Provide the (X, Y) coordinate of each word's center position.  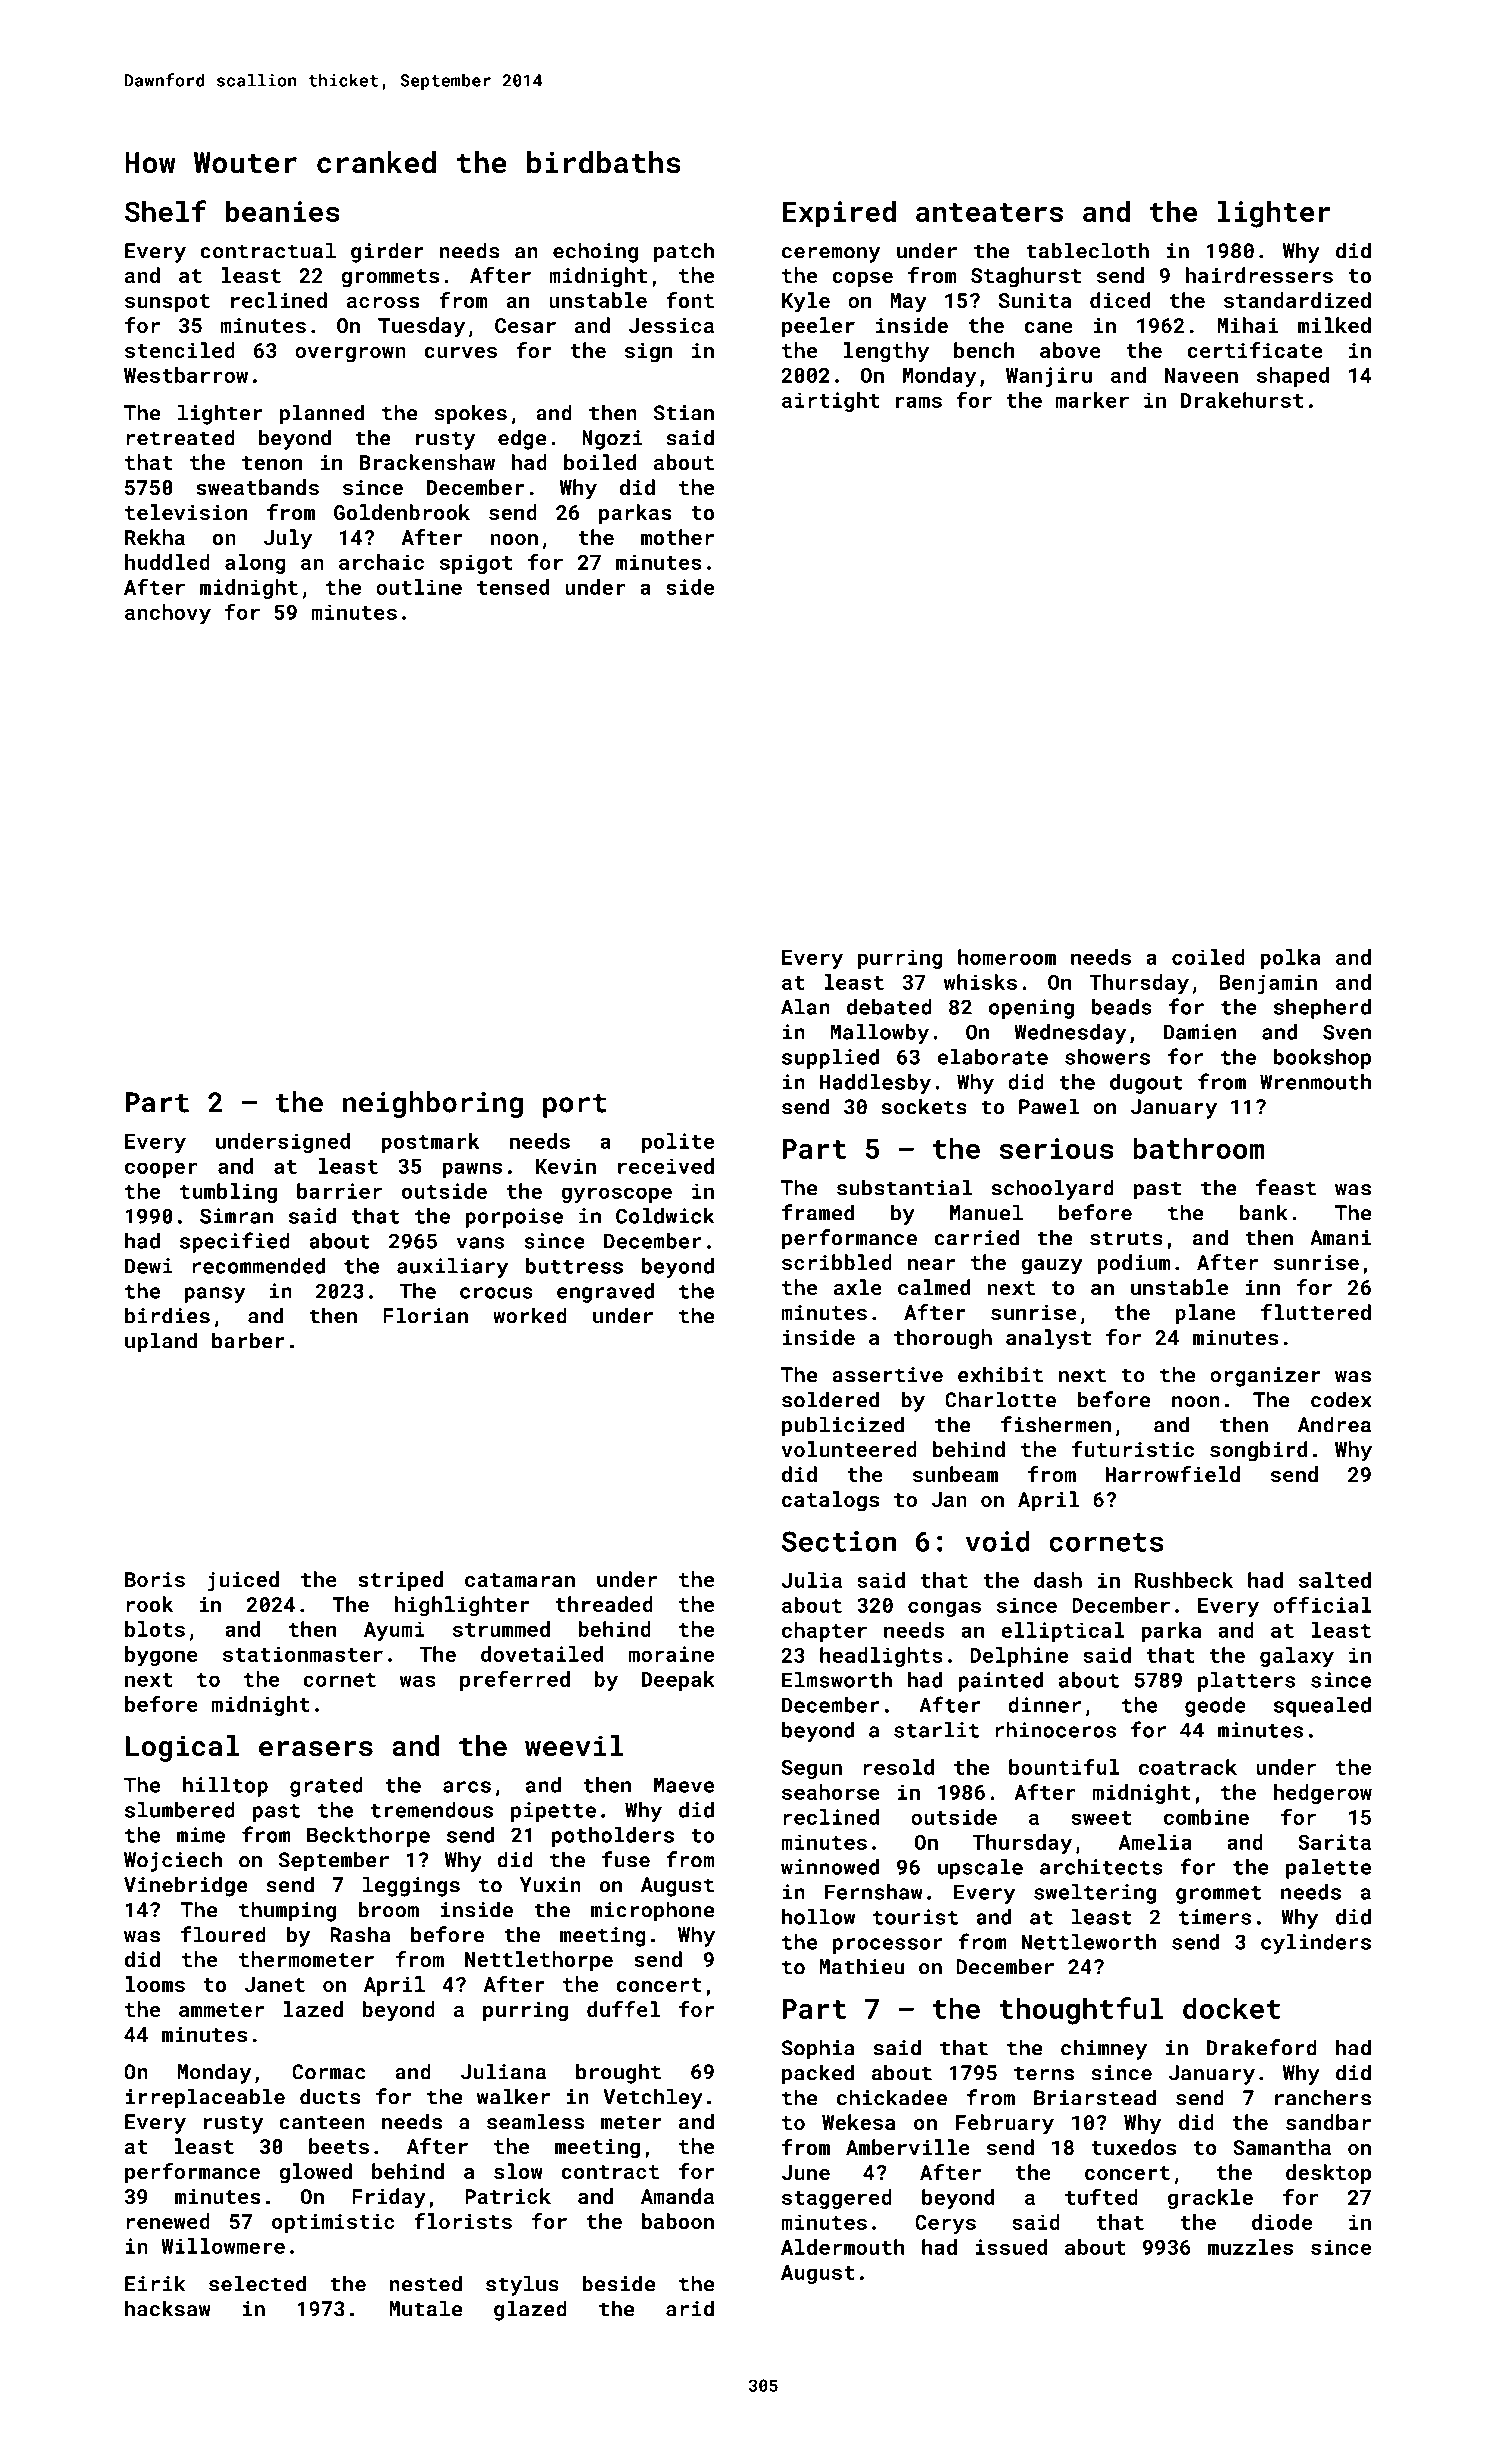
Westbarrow (186, 375)
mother (677, 537)
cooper (161, 1170)
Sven (1347, 1032)
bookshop (1322, 1059)
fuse (626, 1859)
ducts (330, 2096)
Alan (805, 1007)
